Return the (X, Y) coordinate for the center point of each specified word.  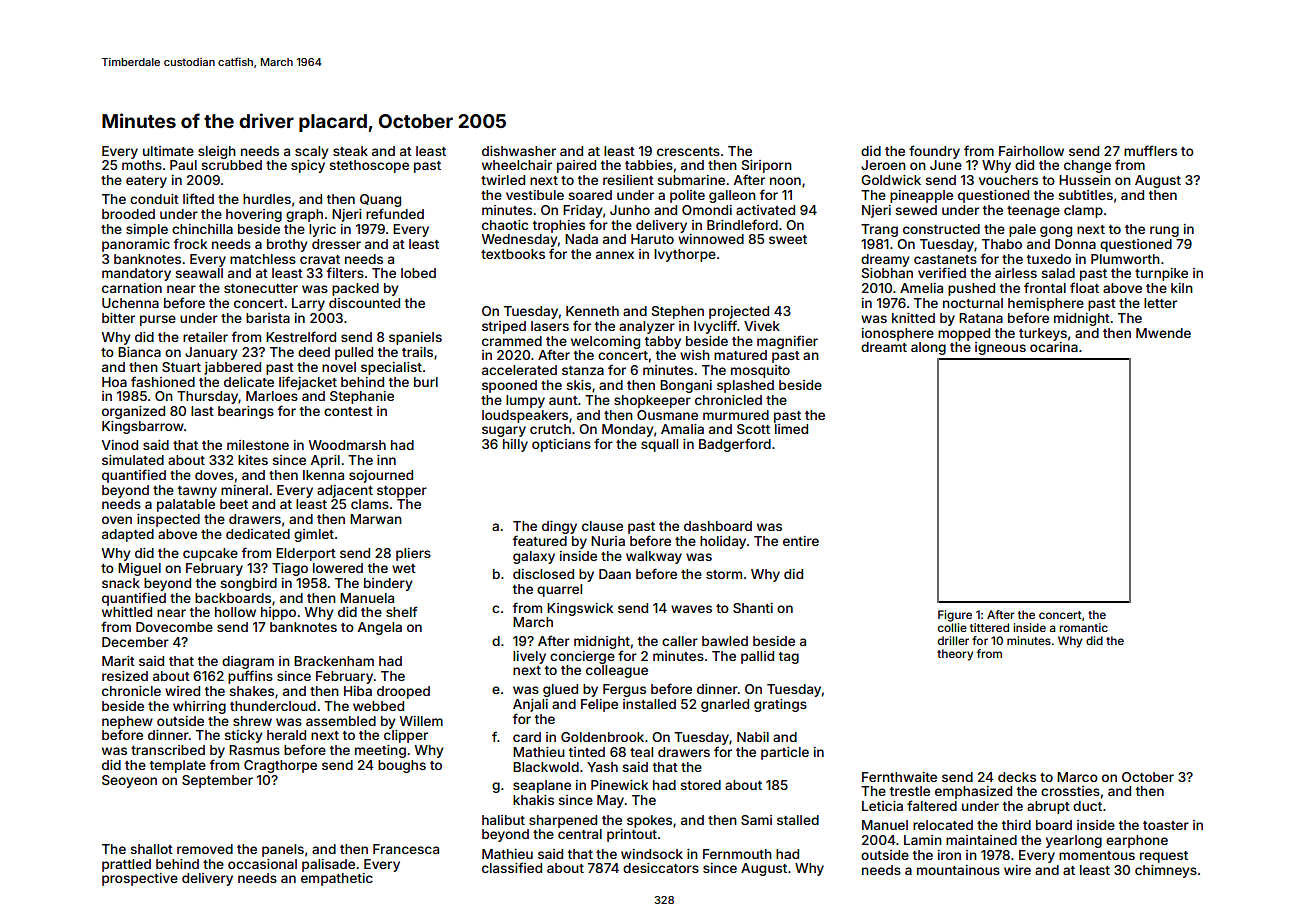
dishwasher (519, 151)
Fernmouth (737, 854)
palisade (328, 865)
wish (695, 355)
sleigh (217, 152)
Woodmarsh (347, 445)
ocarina (1054, 347)
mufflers (1150, 150)
